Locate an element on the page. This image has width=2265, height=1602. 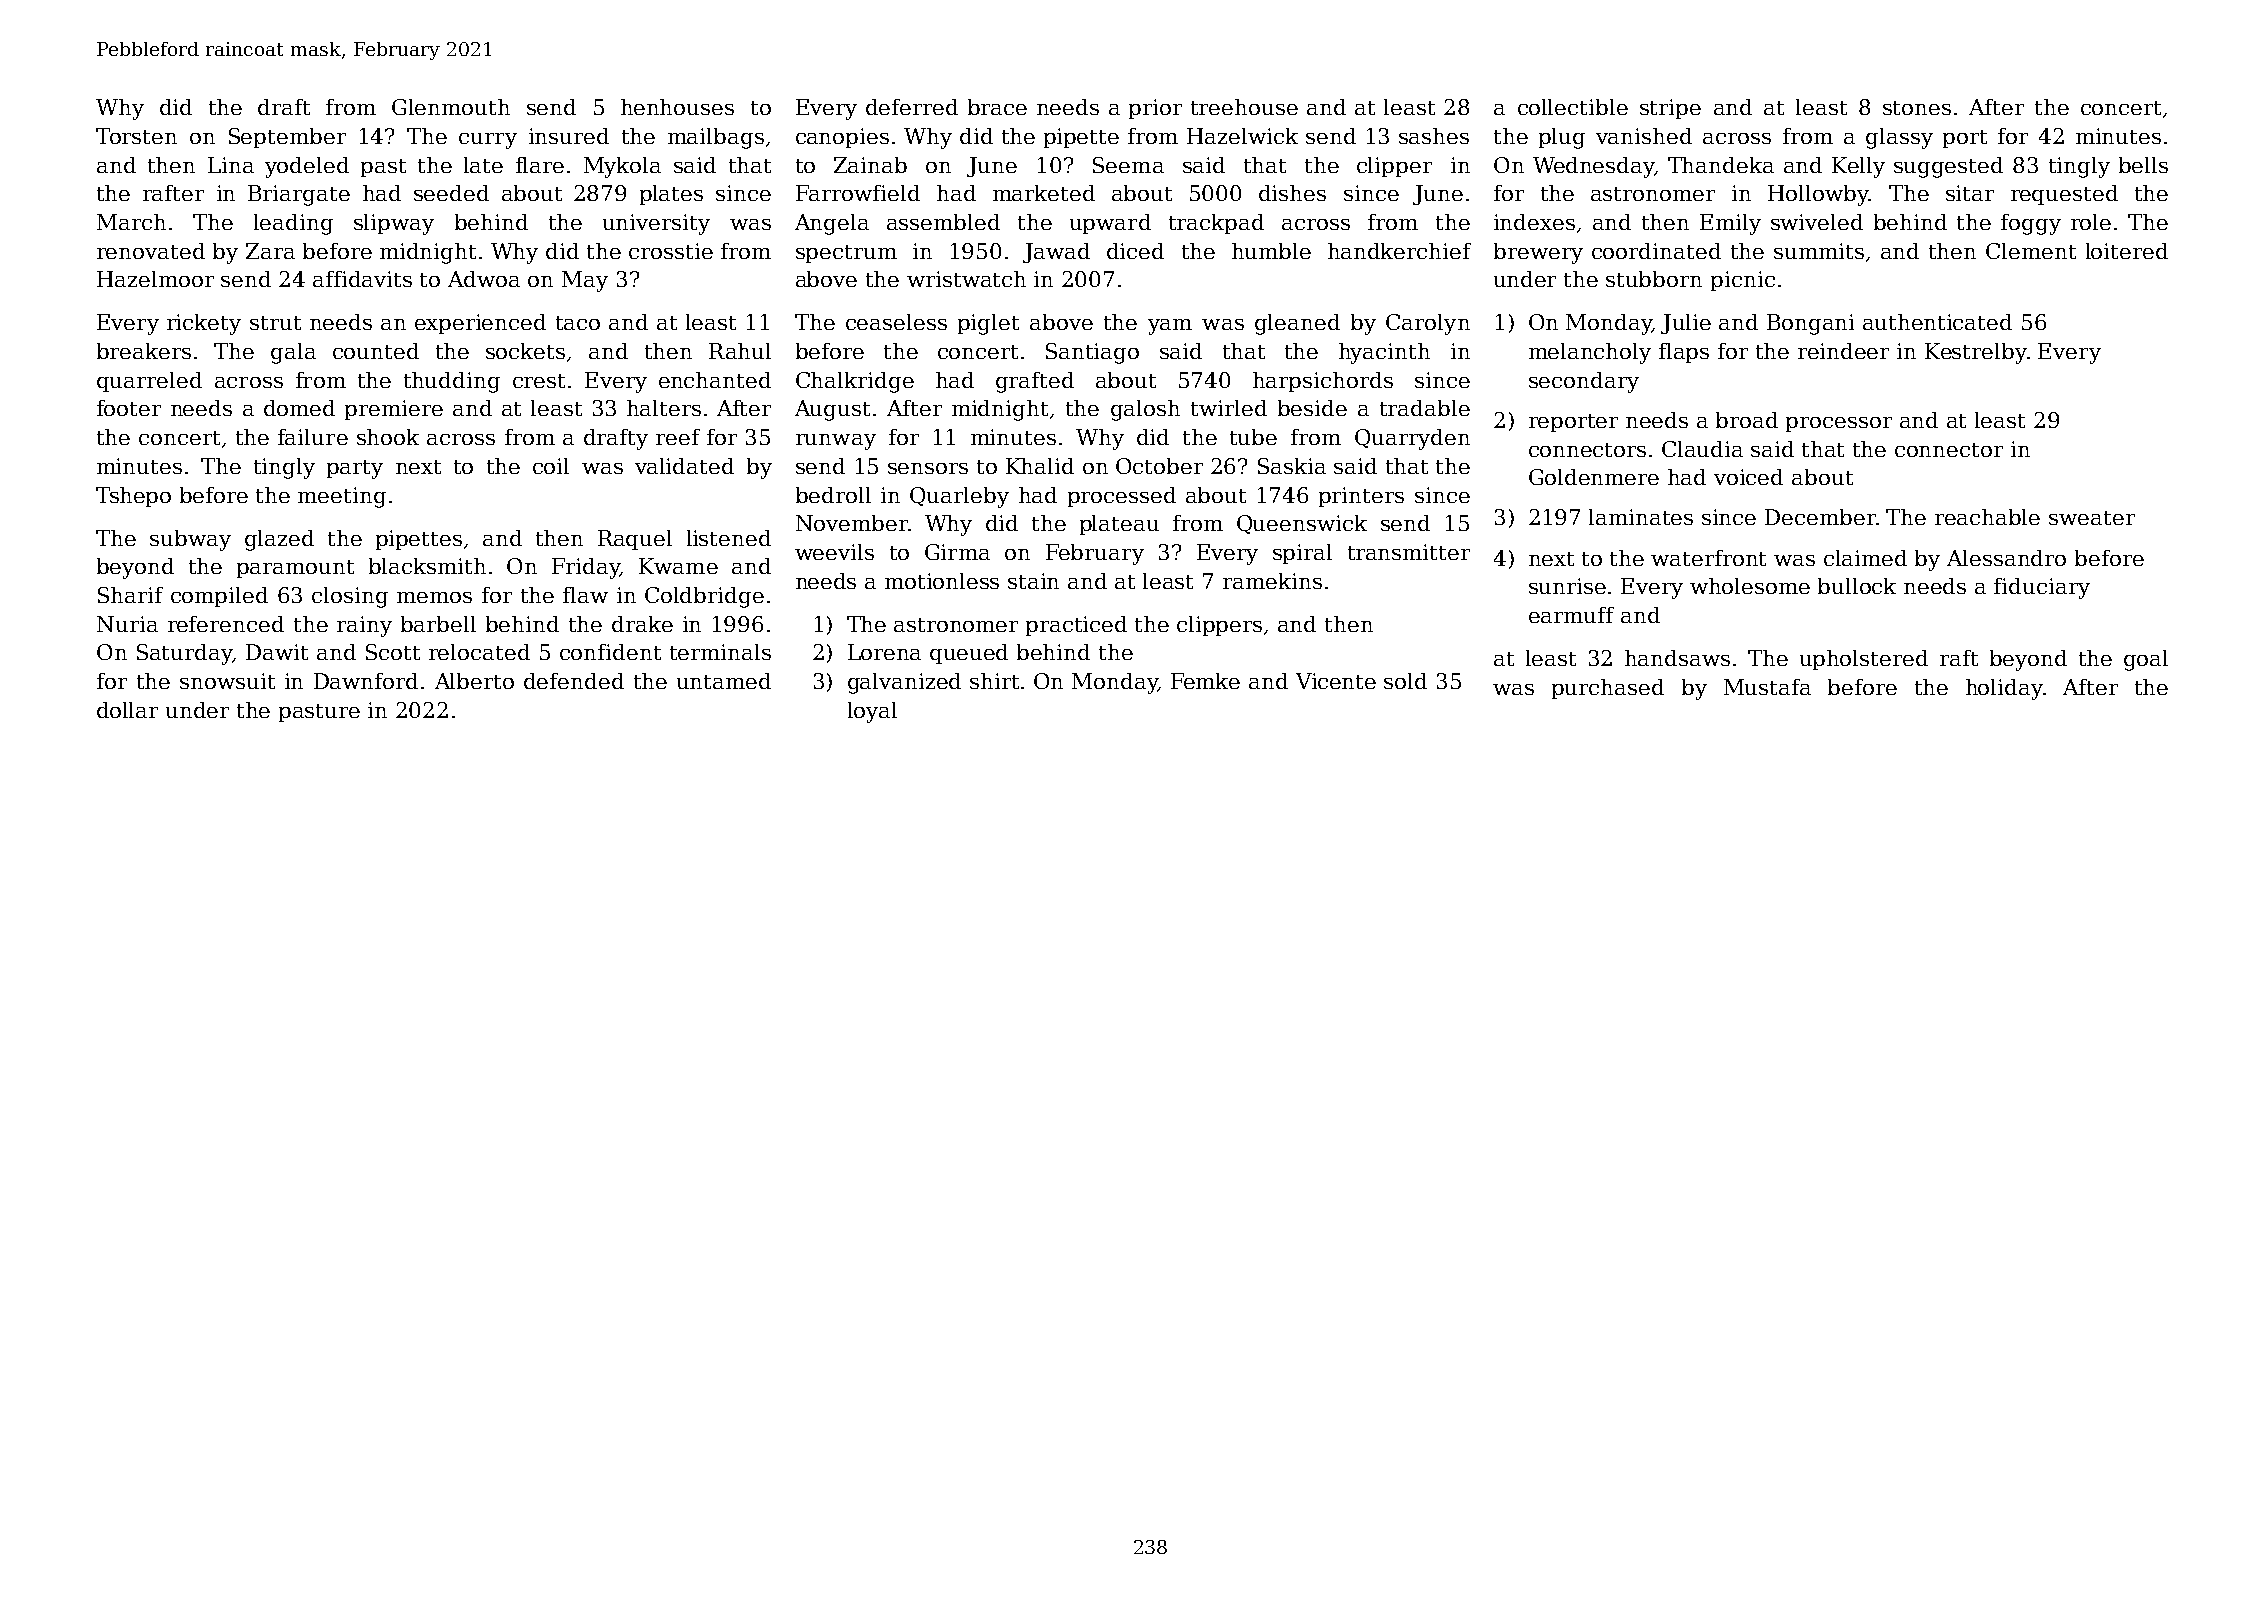
wristwatch is located at coordinates (966, 279).
